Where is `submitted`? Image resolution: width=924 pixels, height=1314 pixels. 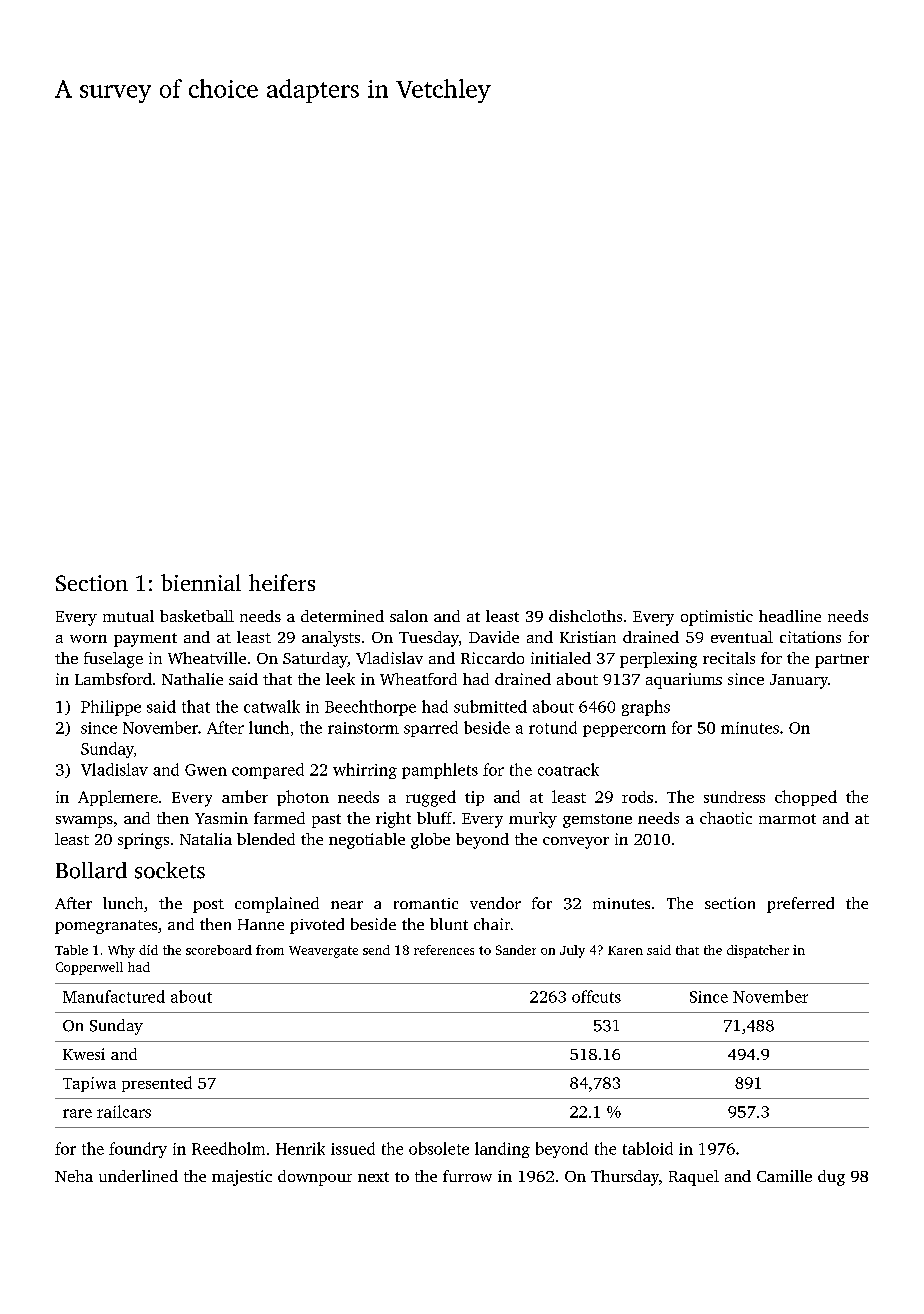
submitted is located at coordinates (490, 706).
